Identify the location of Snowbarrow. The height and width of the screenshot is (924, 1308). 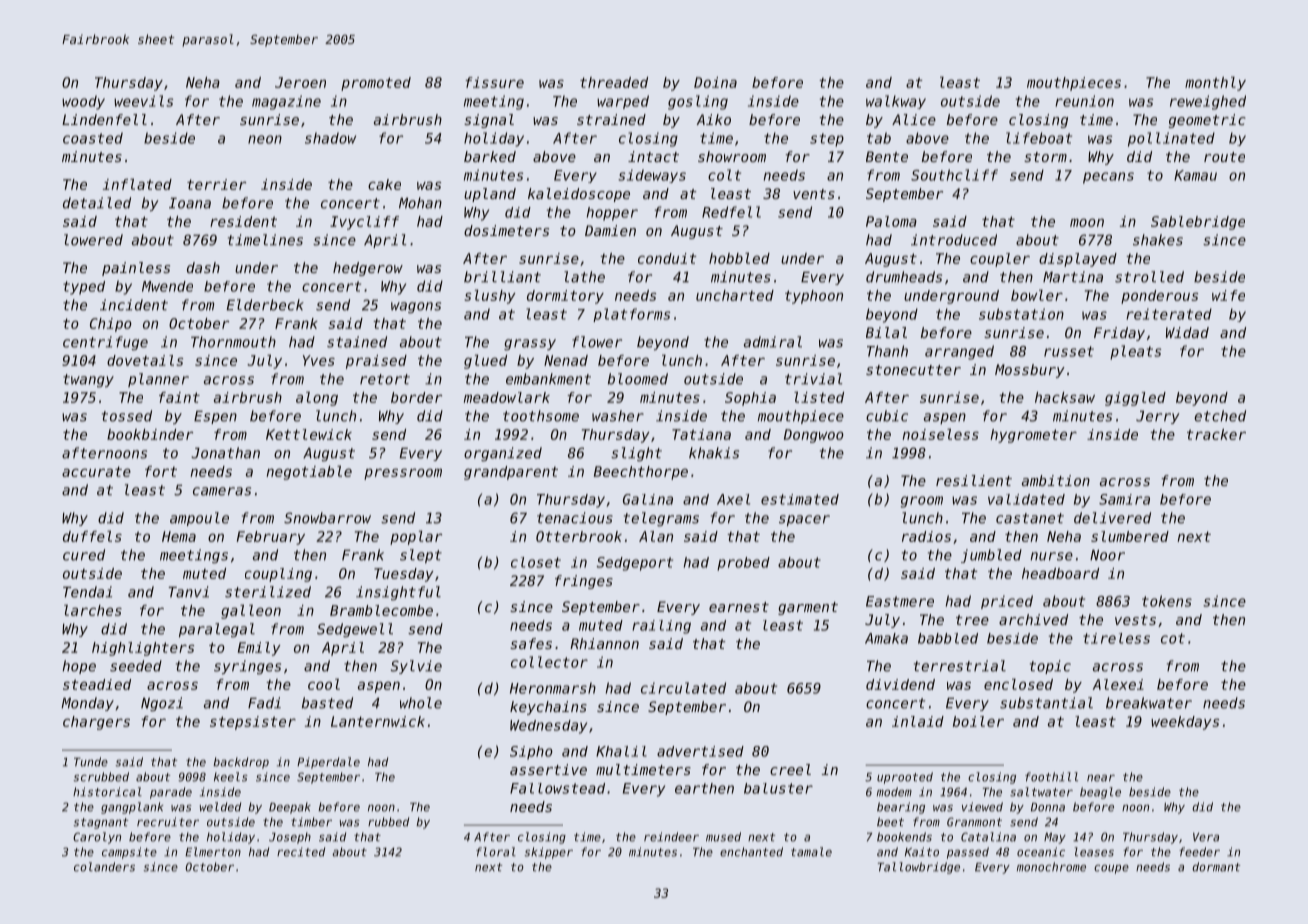
(327, 518).
